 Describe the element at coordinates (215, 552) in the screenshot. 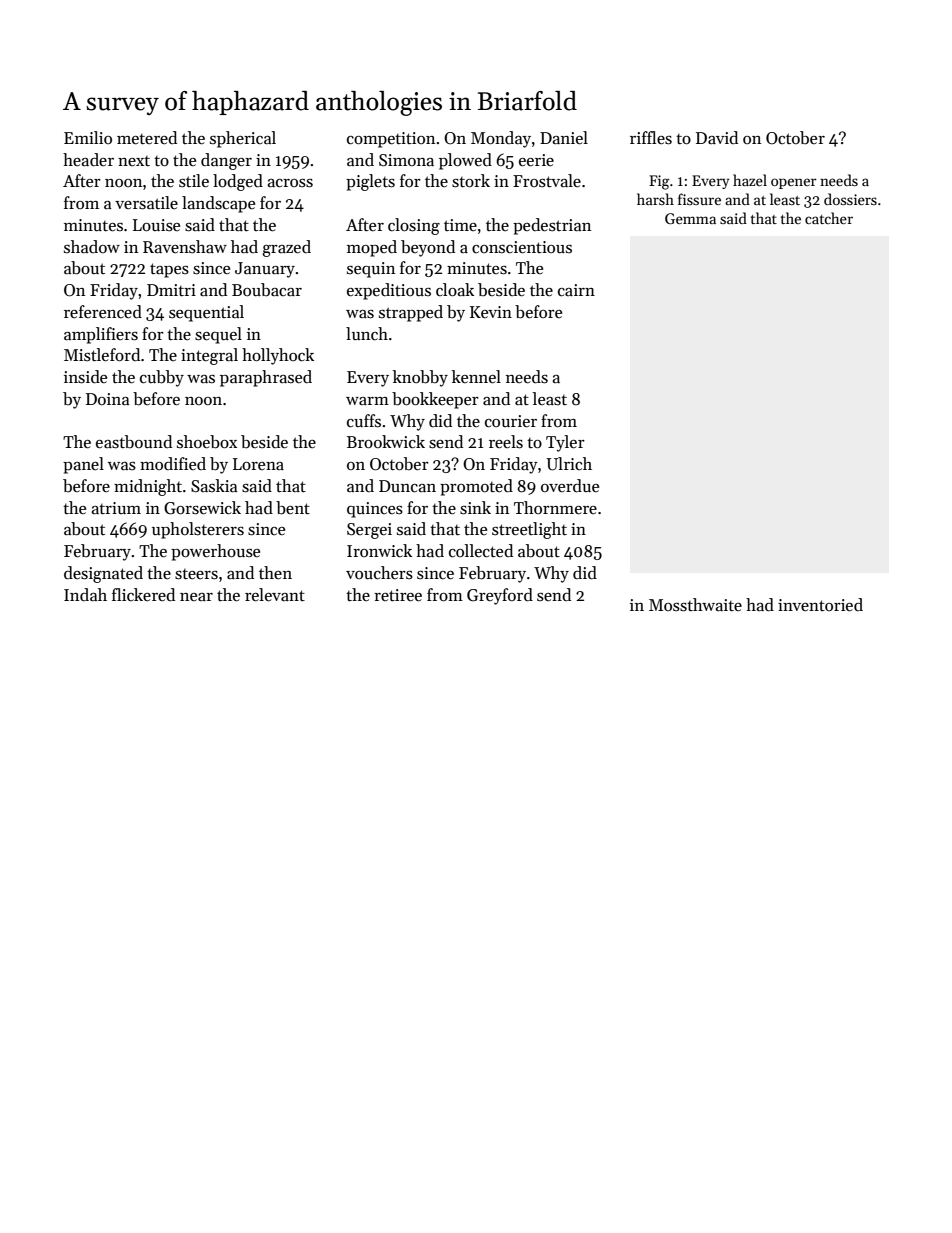

I see `powerhouse` at that location.
